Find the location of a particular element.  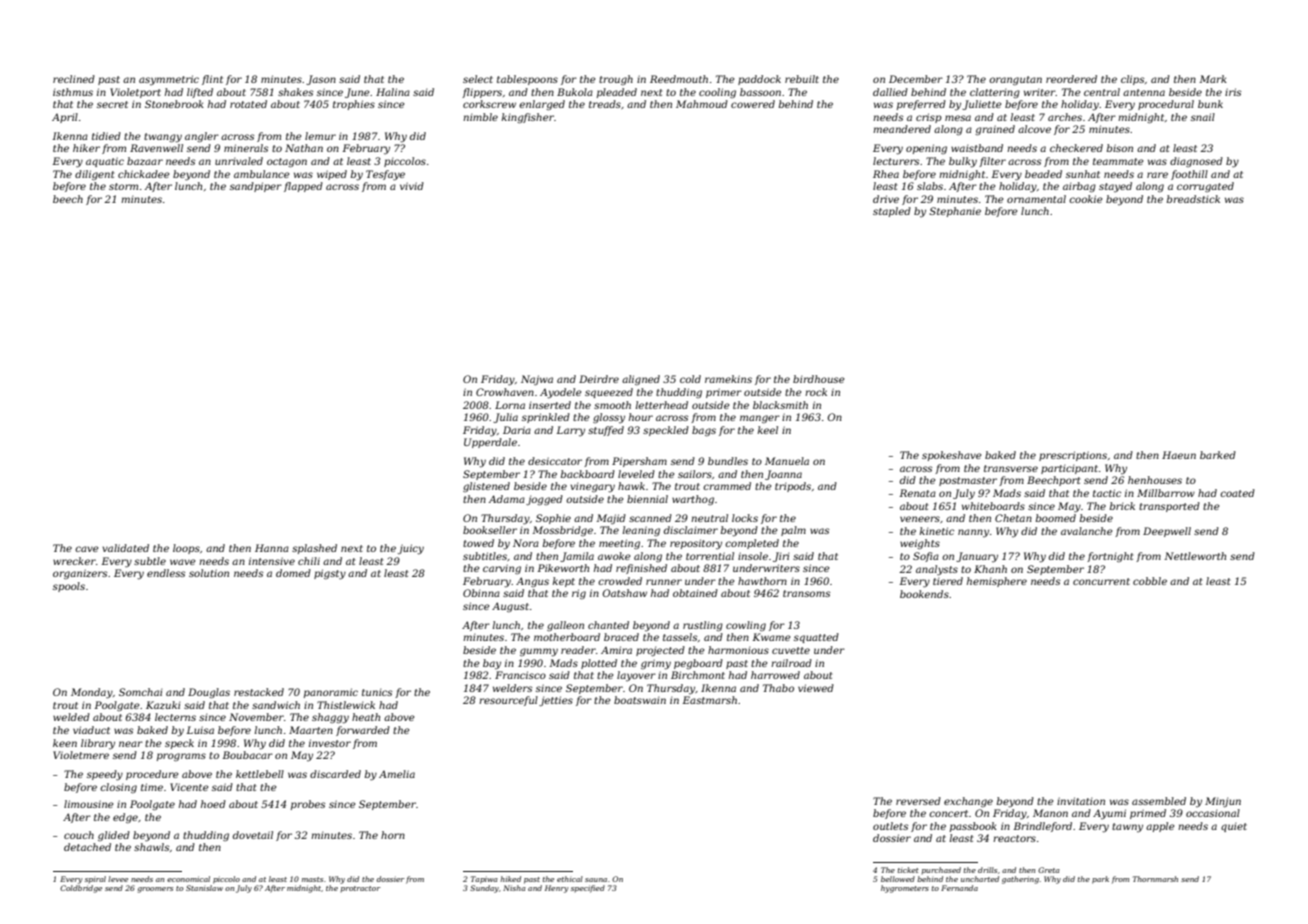

spools is located at coordinates (69, 587).
